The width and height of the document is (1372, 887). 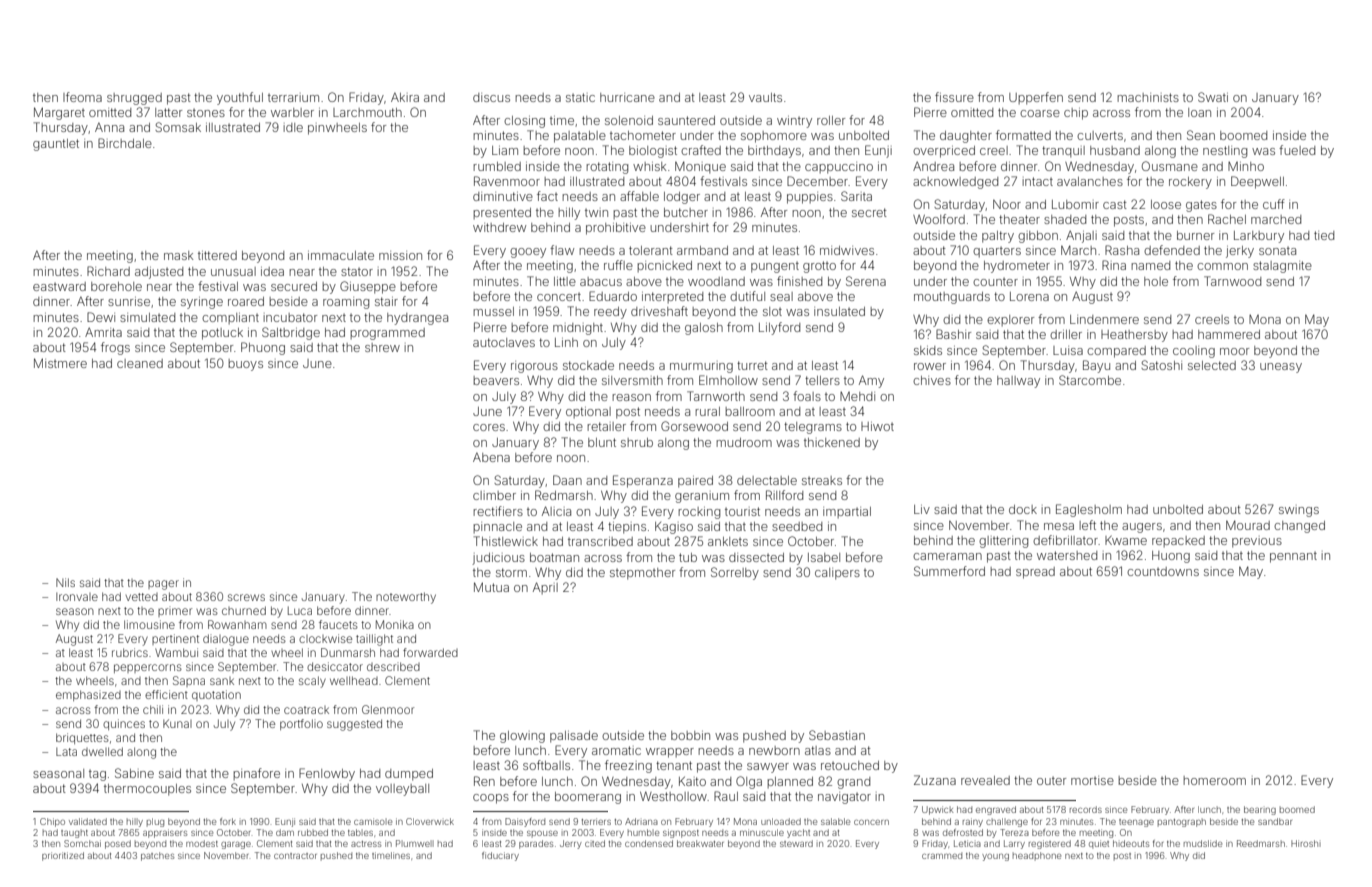 I want to click on Sebastian, so click(x=837, y=735).
